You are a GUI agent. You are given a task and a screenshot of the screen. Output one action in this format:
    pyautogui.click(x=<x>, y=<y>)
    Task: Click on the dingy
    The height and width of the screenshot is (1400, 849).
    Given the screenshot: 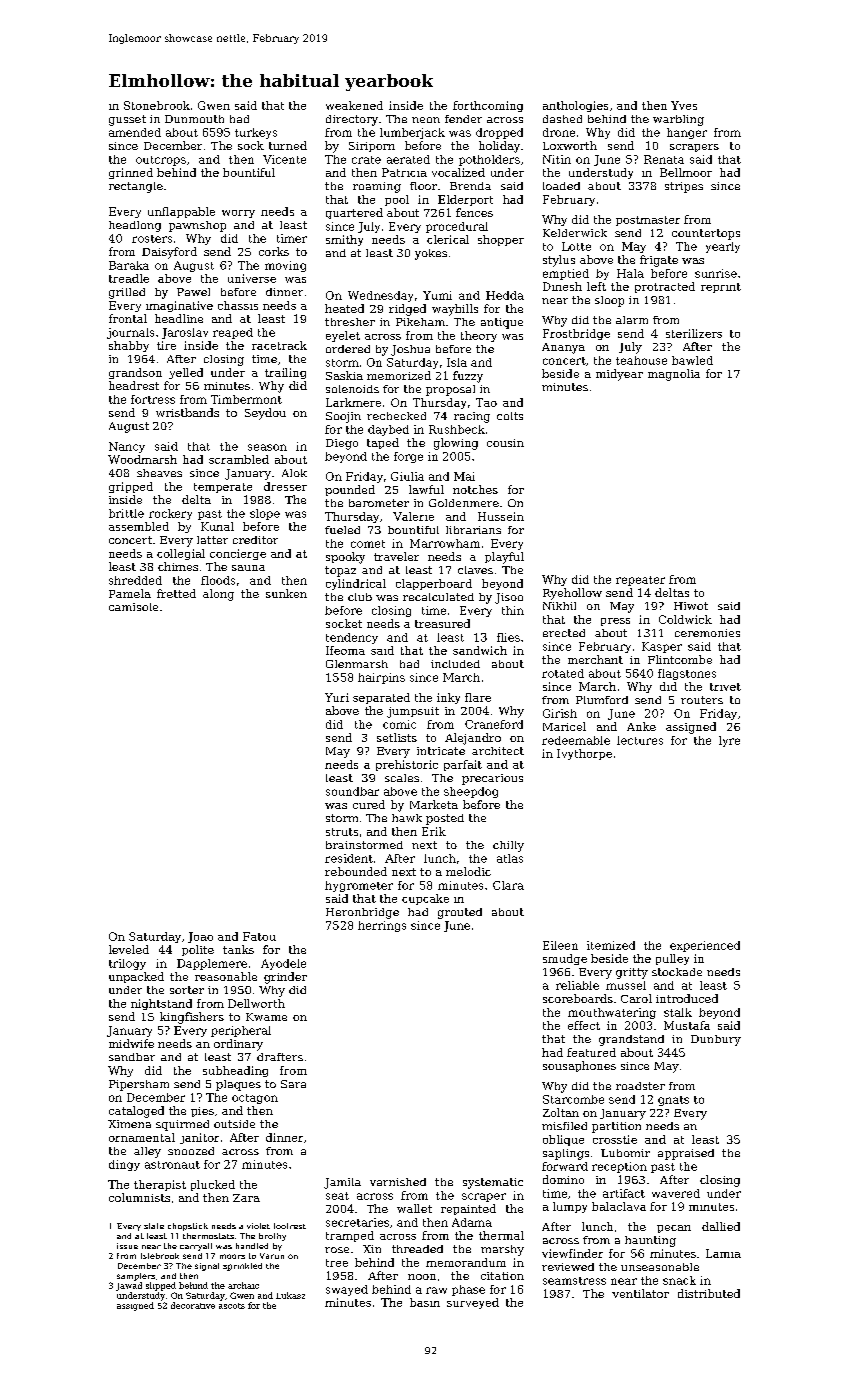 What is the action you would take?
    pyautogui.click(x=124, y=1165)
